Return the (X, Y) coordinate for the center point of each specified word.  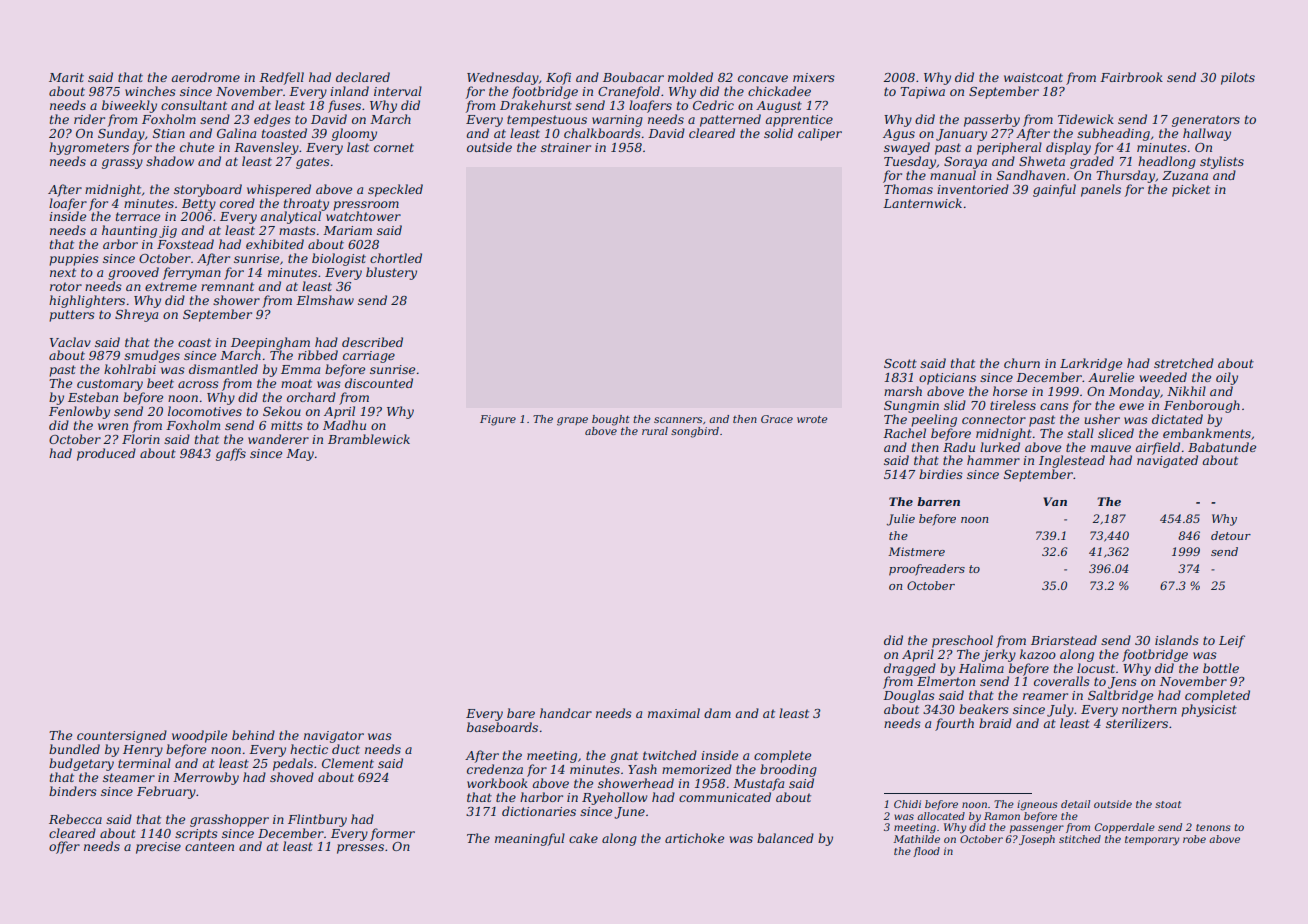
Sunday (121, 134)
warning (617, 121)
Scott (900, 363)
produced (106, 454)
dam (717, 713)
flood (926, 852)
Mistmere (916, 551)
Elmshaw (325, 300)
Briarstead (1064, 640)
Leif (1232, 641)
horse (1010, 391)
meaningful (530, 839)
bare (521, 713)
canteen (209, 846)
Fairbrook (1131, 77)
